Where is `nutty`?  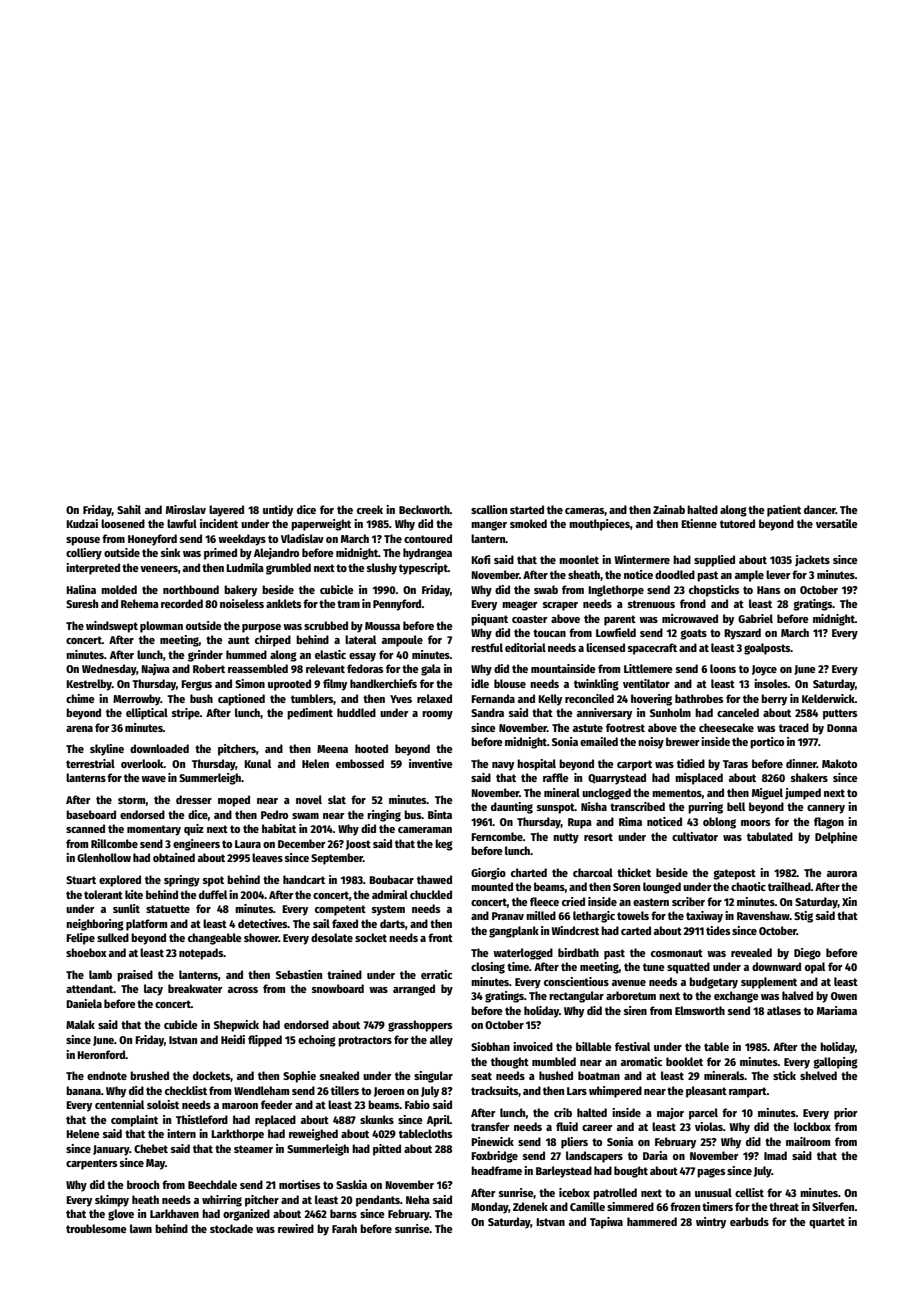 nutty is located at coordinates (566, 838).
